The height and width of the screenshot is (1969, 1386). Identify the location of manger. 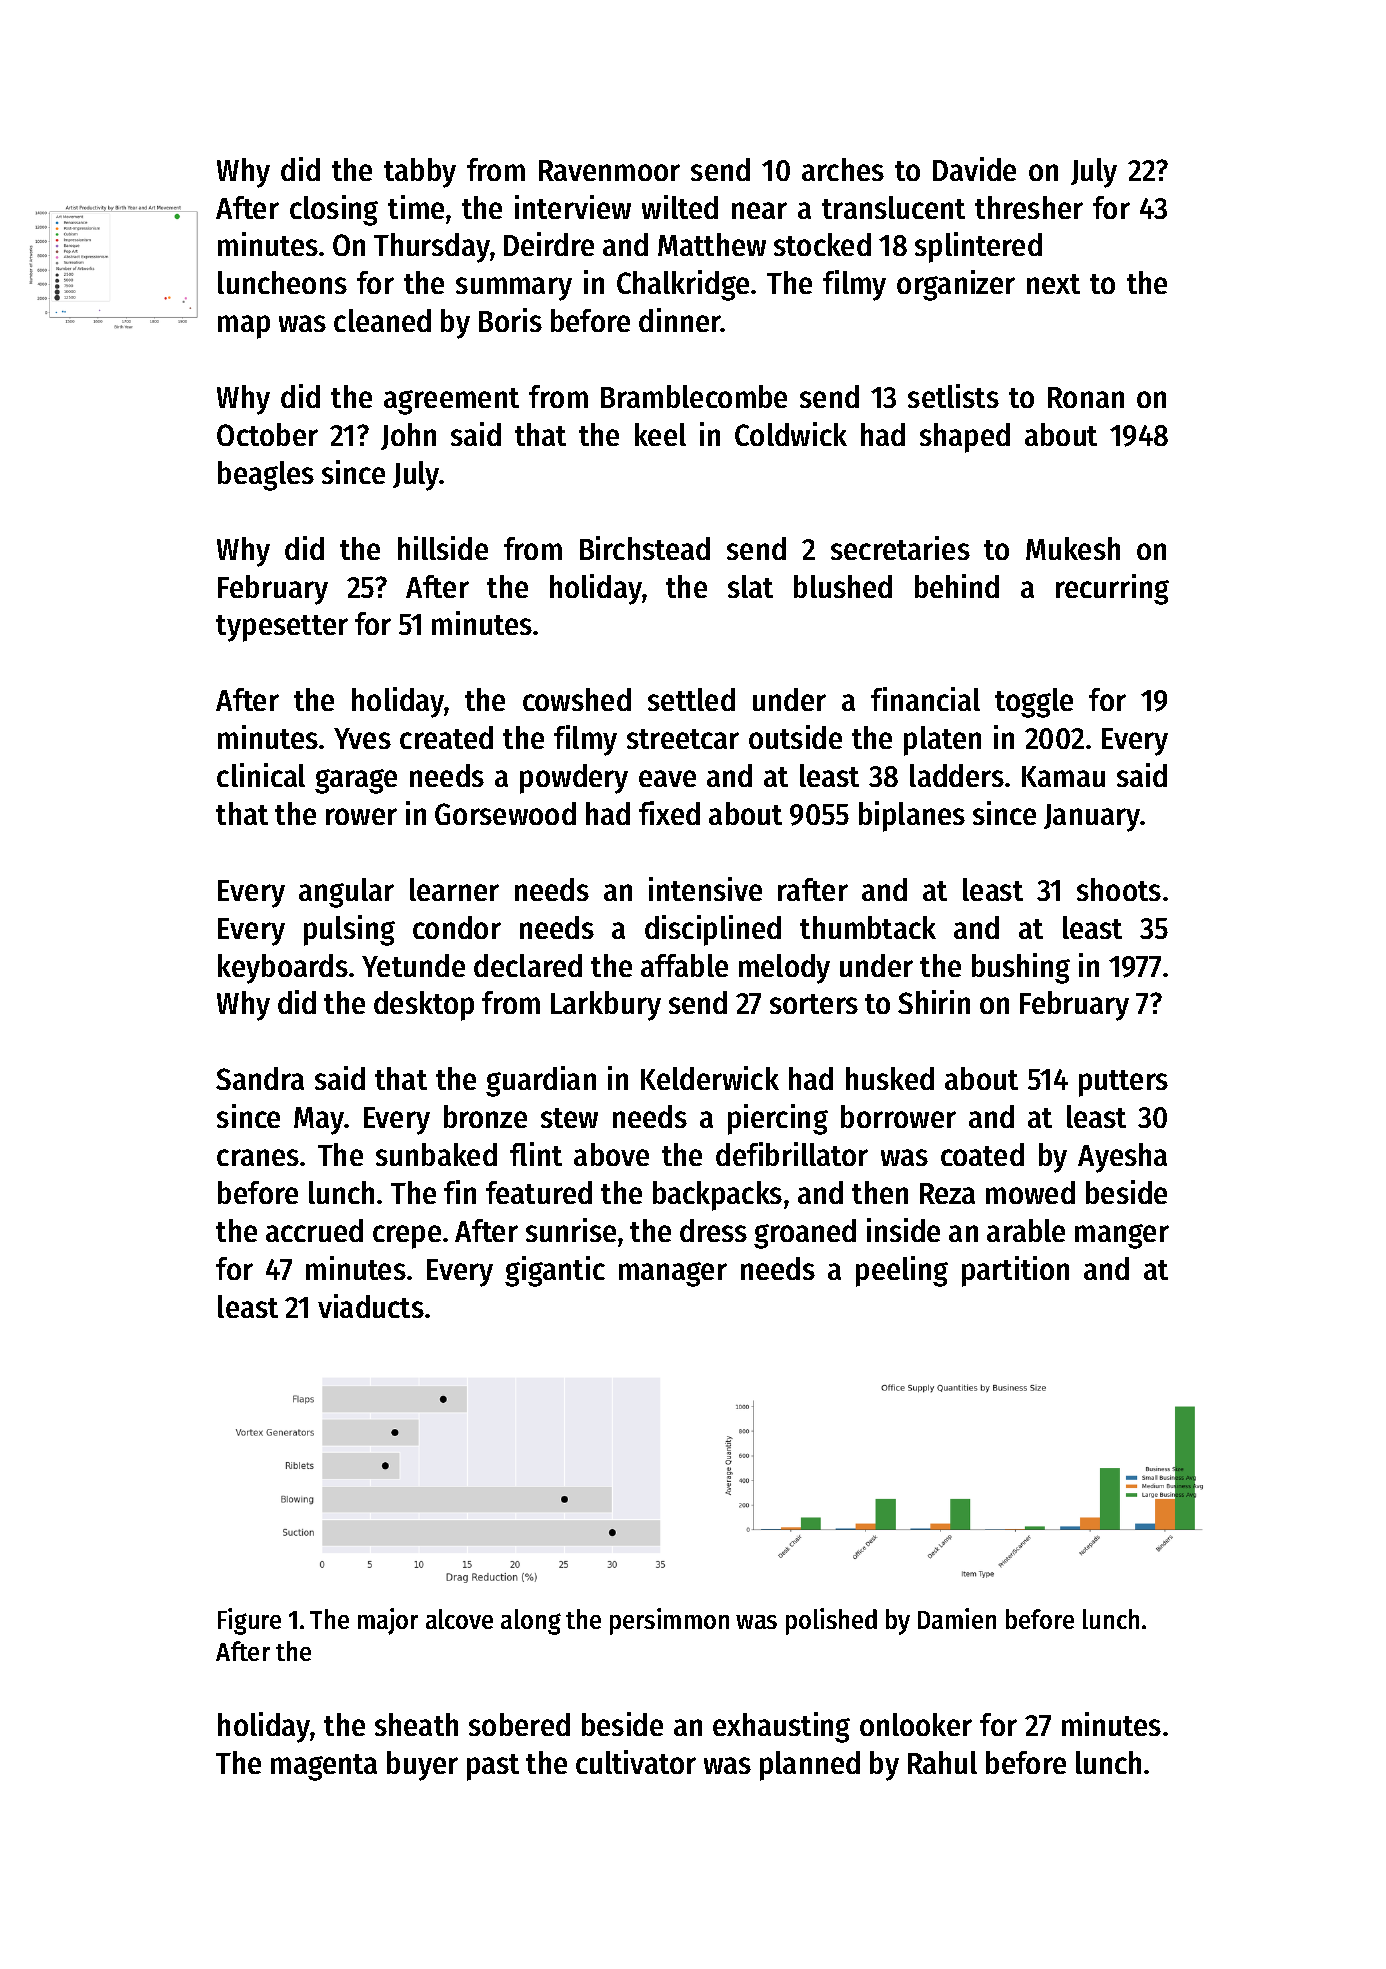
(1122, 1236).
